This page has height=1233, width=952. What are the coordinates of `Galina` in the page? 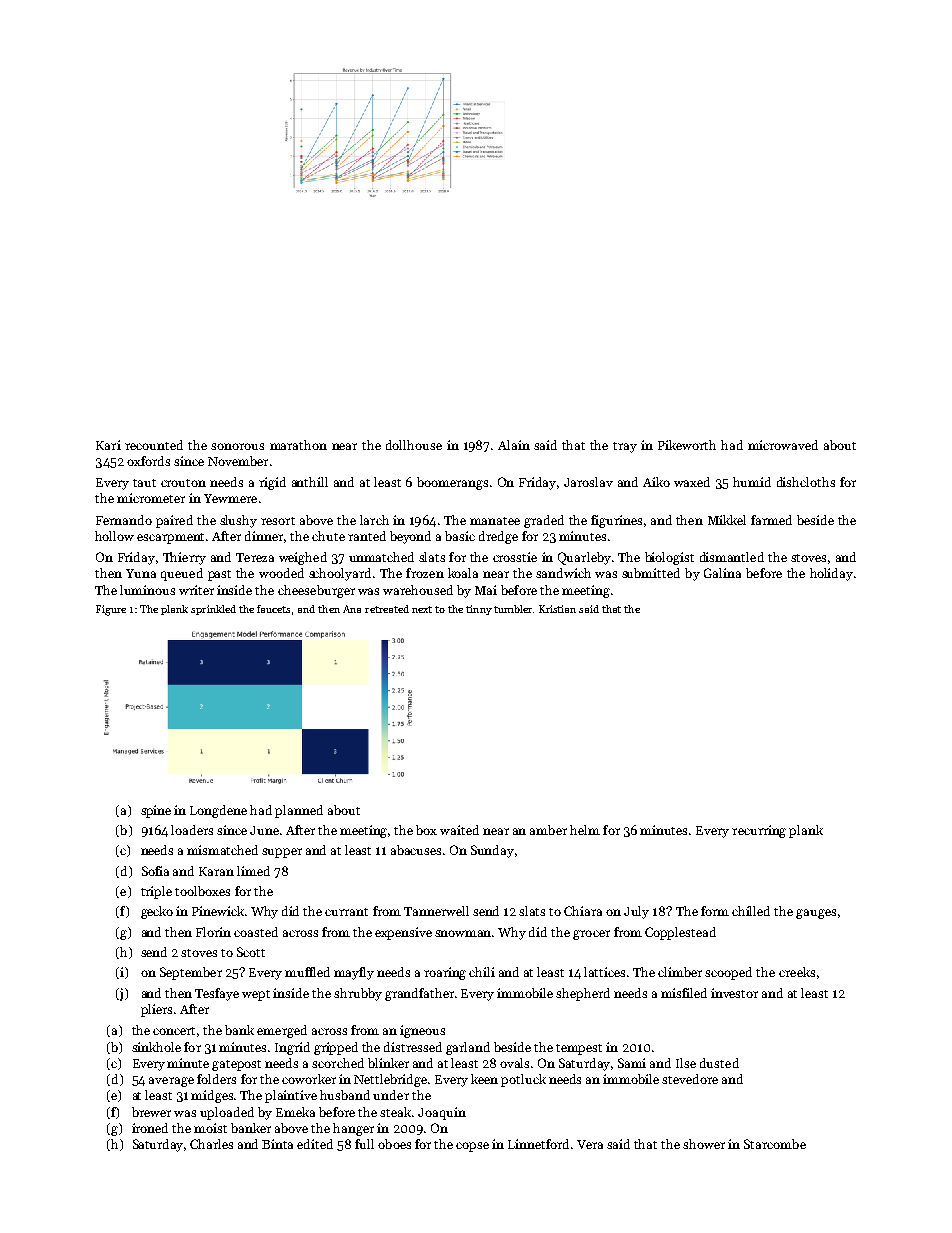 It's located at (722, 573).
